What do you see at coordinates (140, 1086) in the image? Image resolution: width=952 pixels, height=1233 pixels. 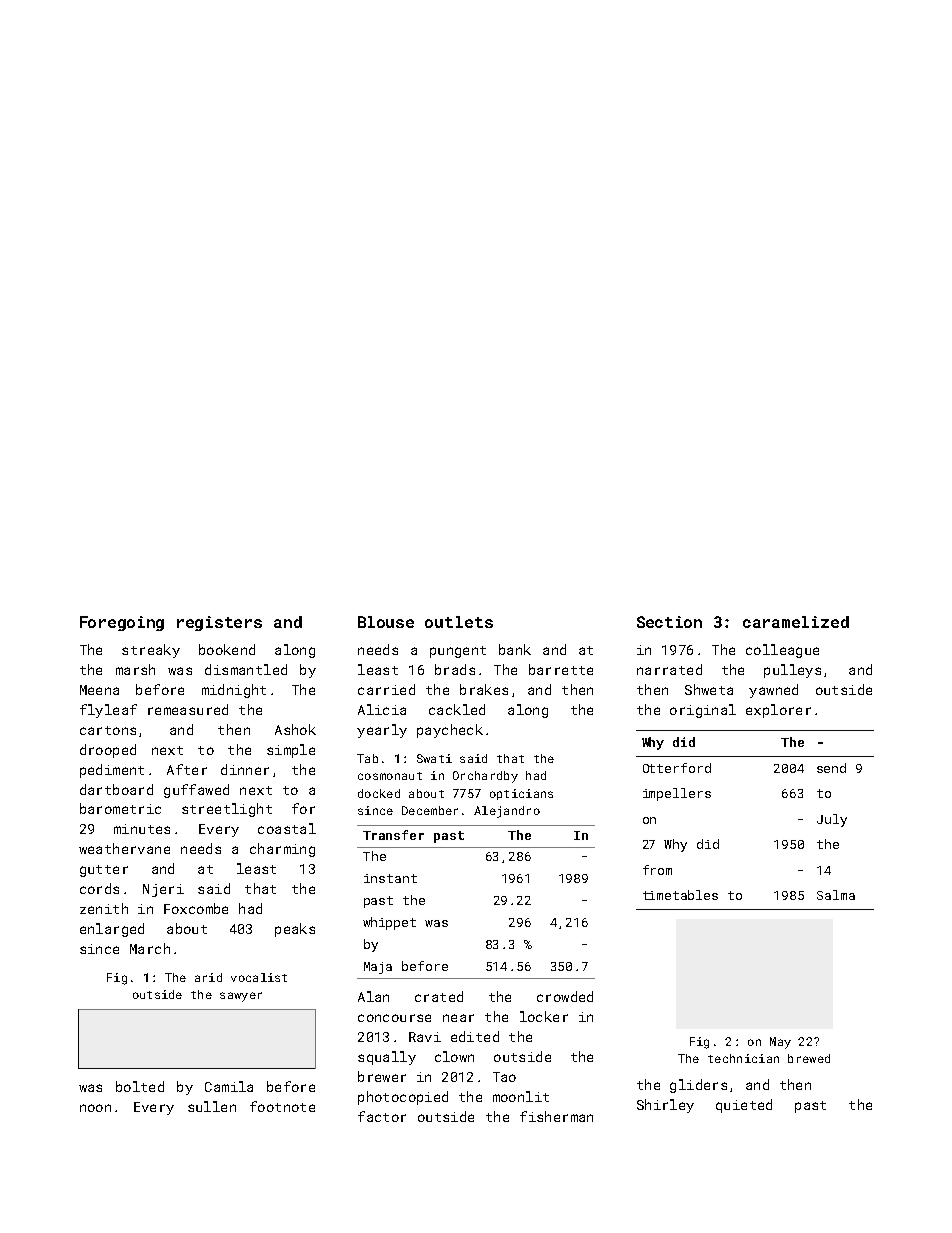 I see `bolted` at bounding box center [140, 1086].
